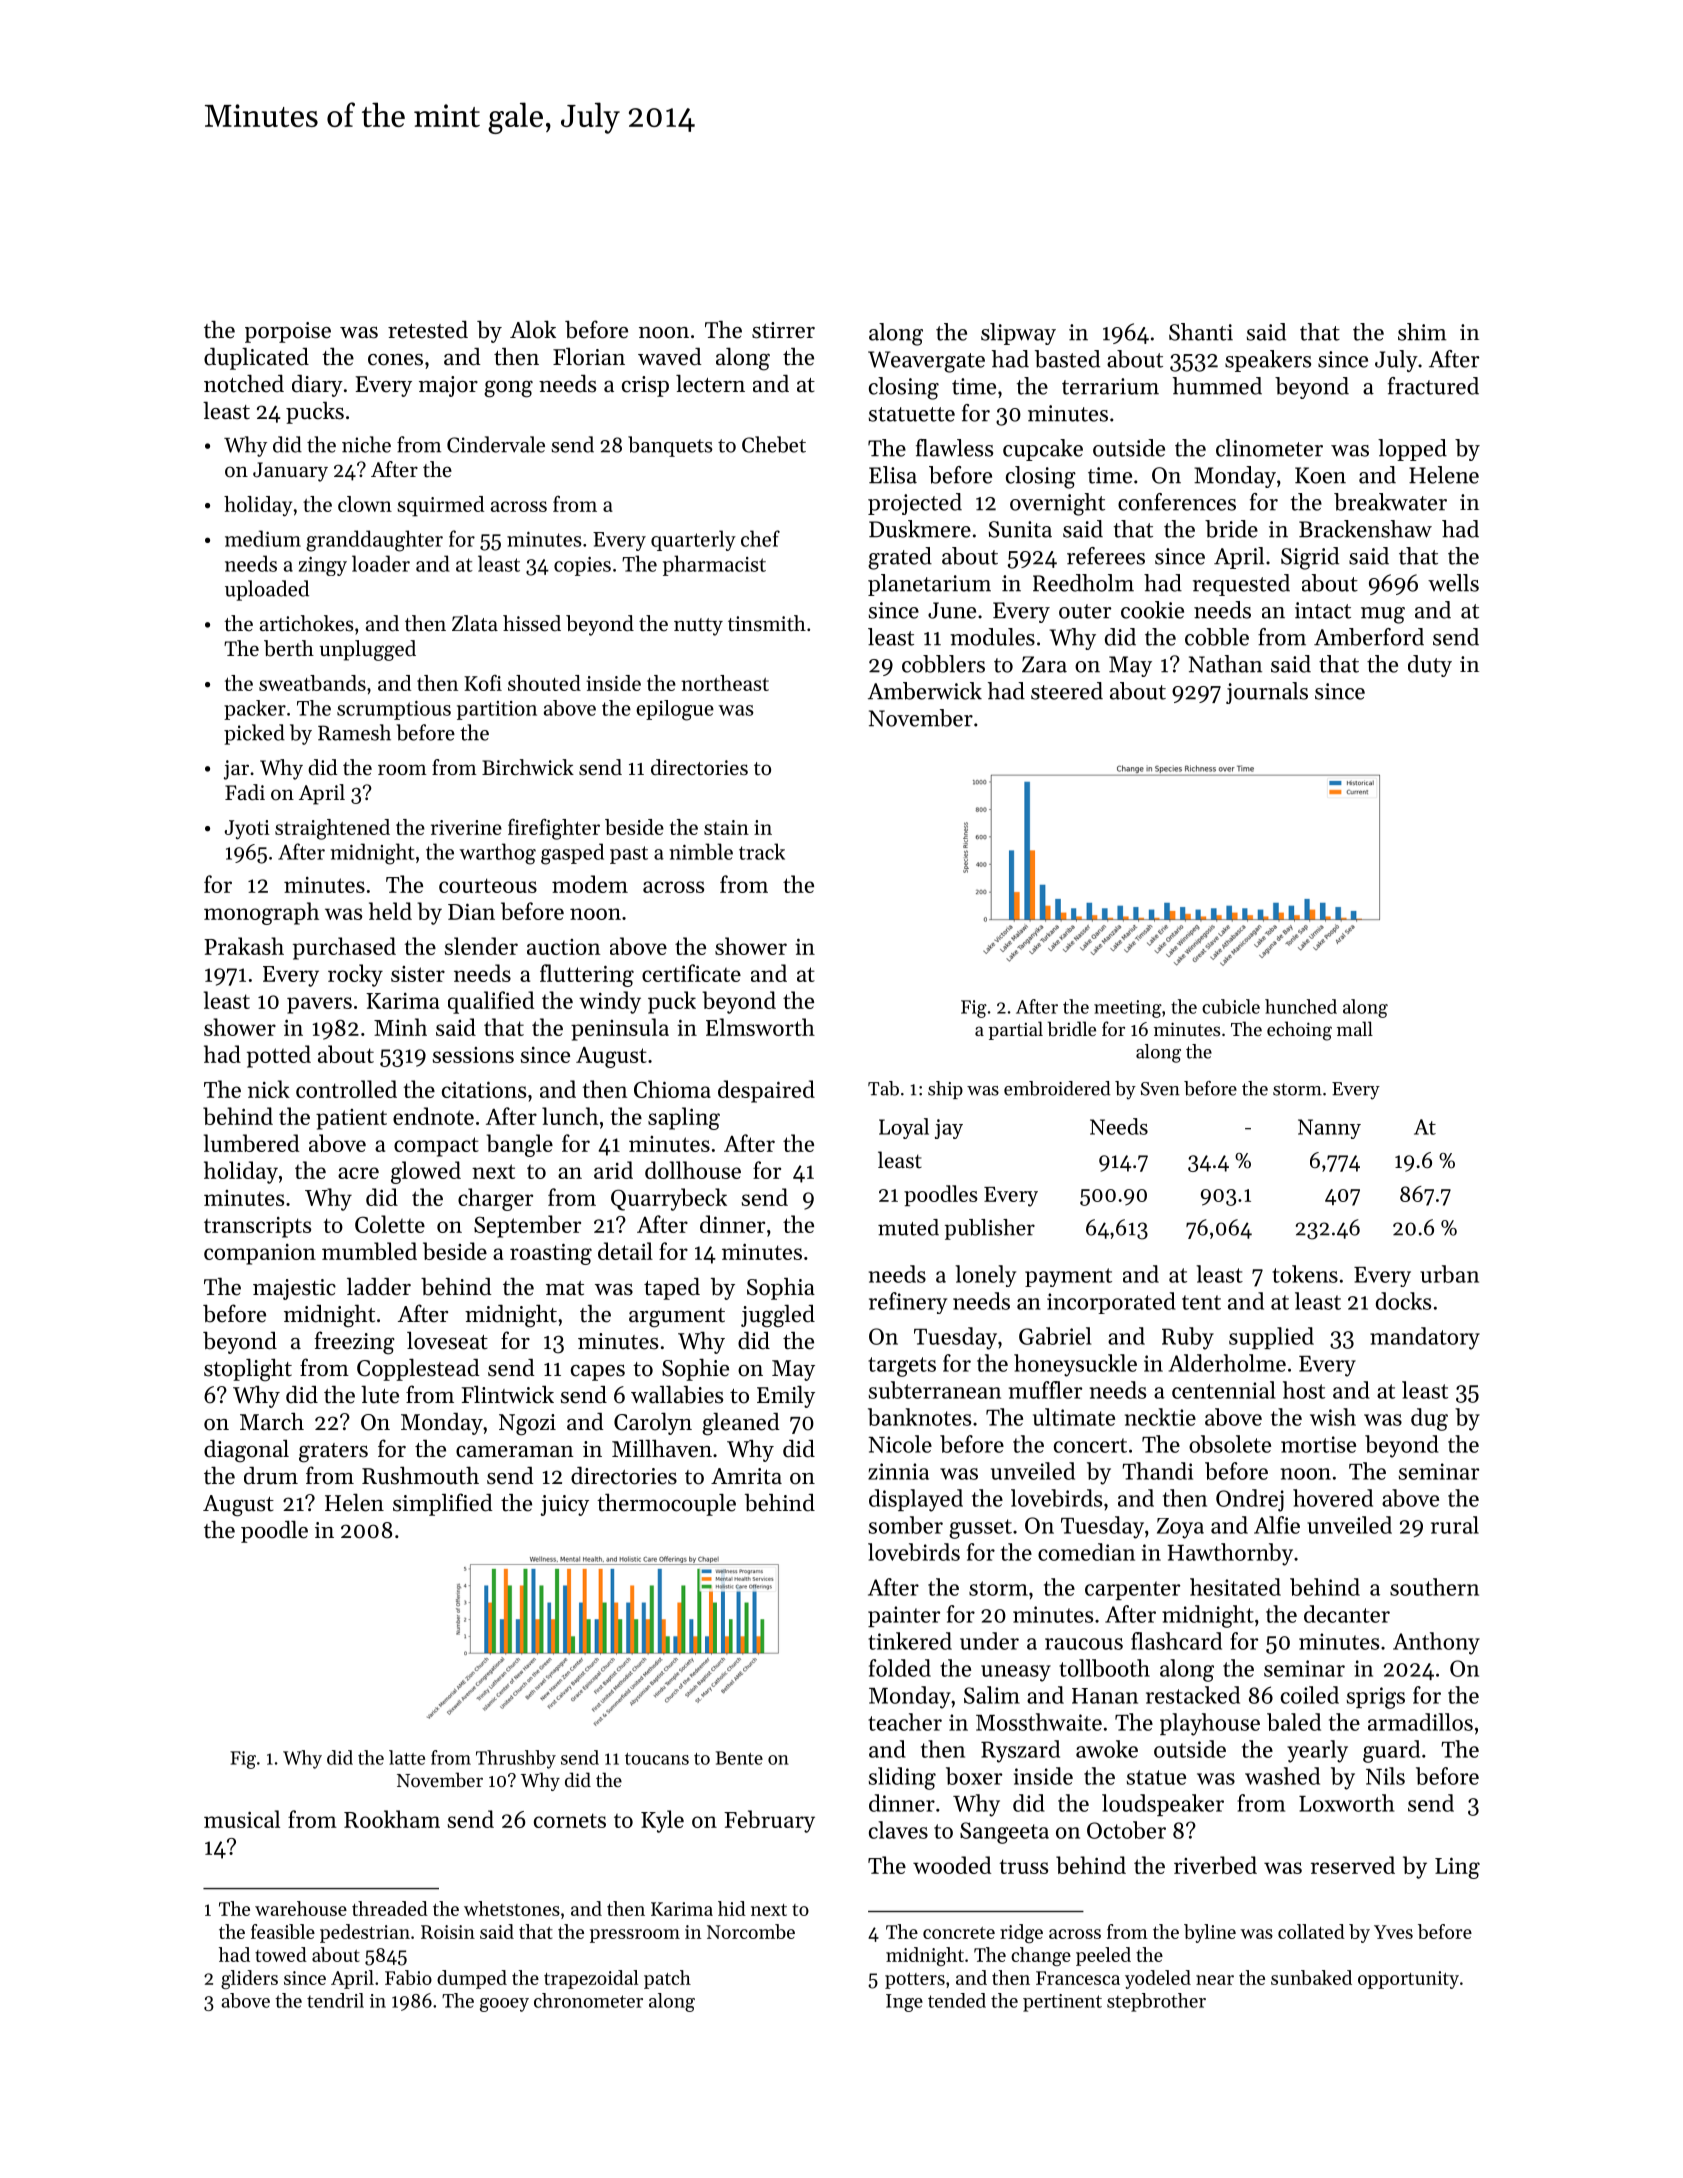 Image resolution: width=1683 pixels, height=2178 pixels. Describe the element at coordinates (781, 1289) in the screenshot. I see `Sophia` at that location.
